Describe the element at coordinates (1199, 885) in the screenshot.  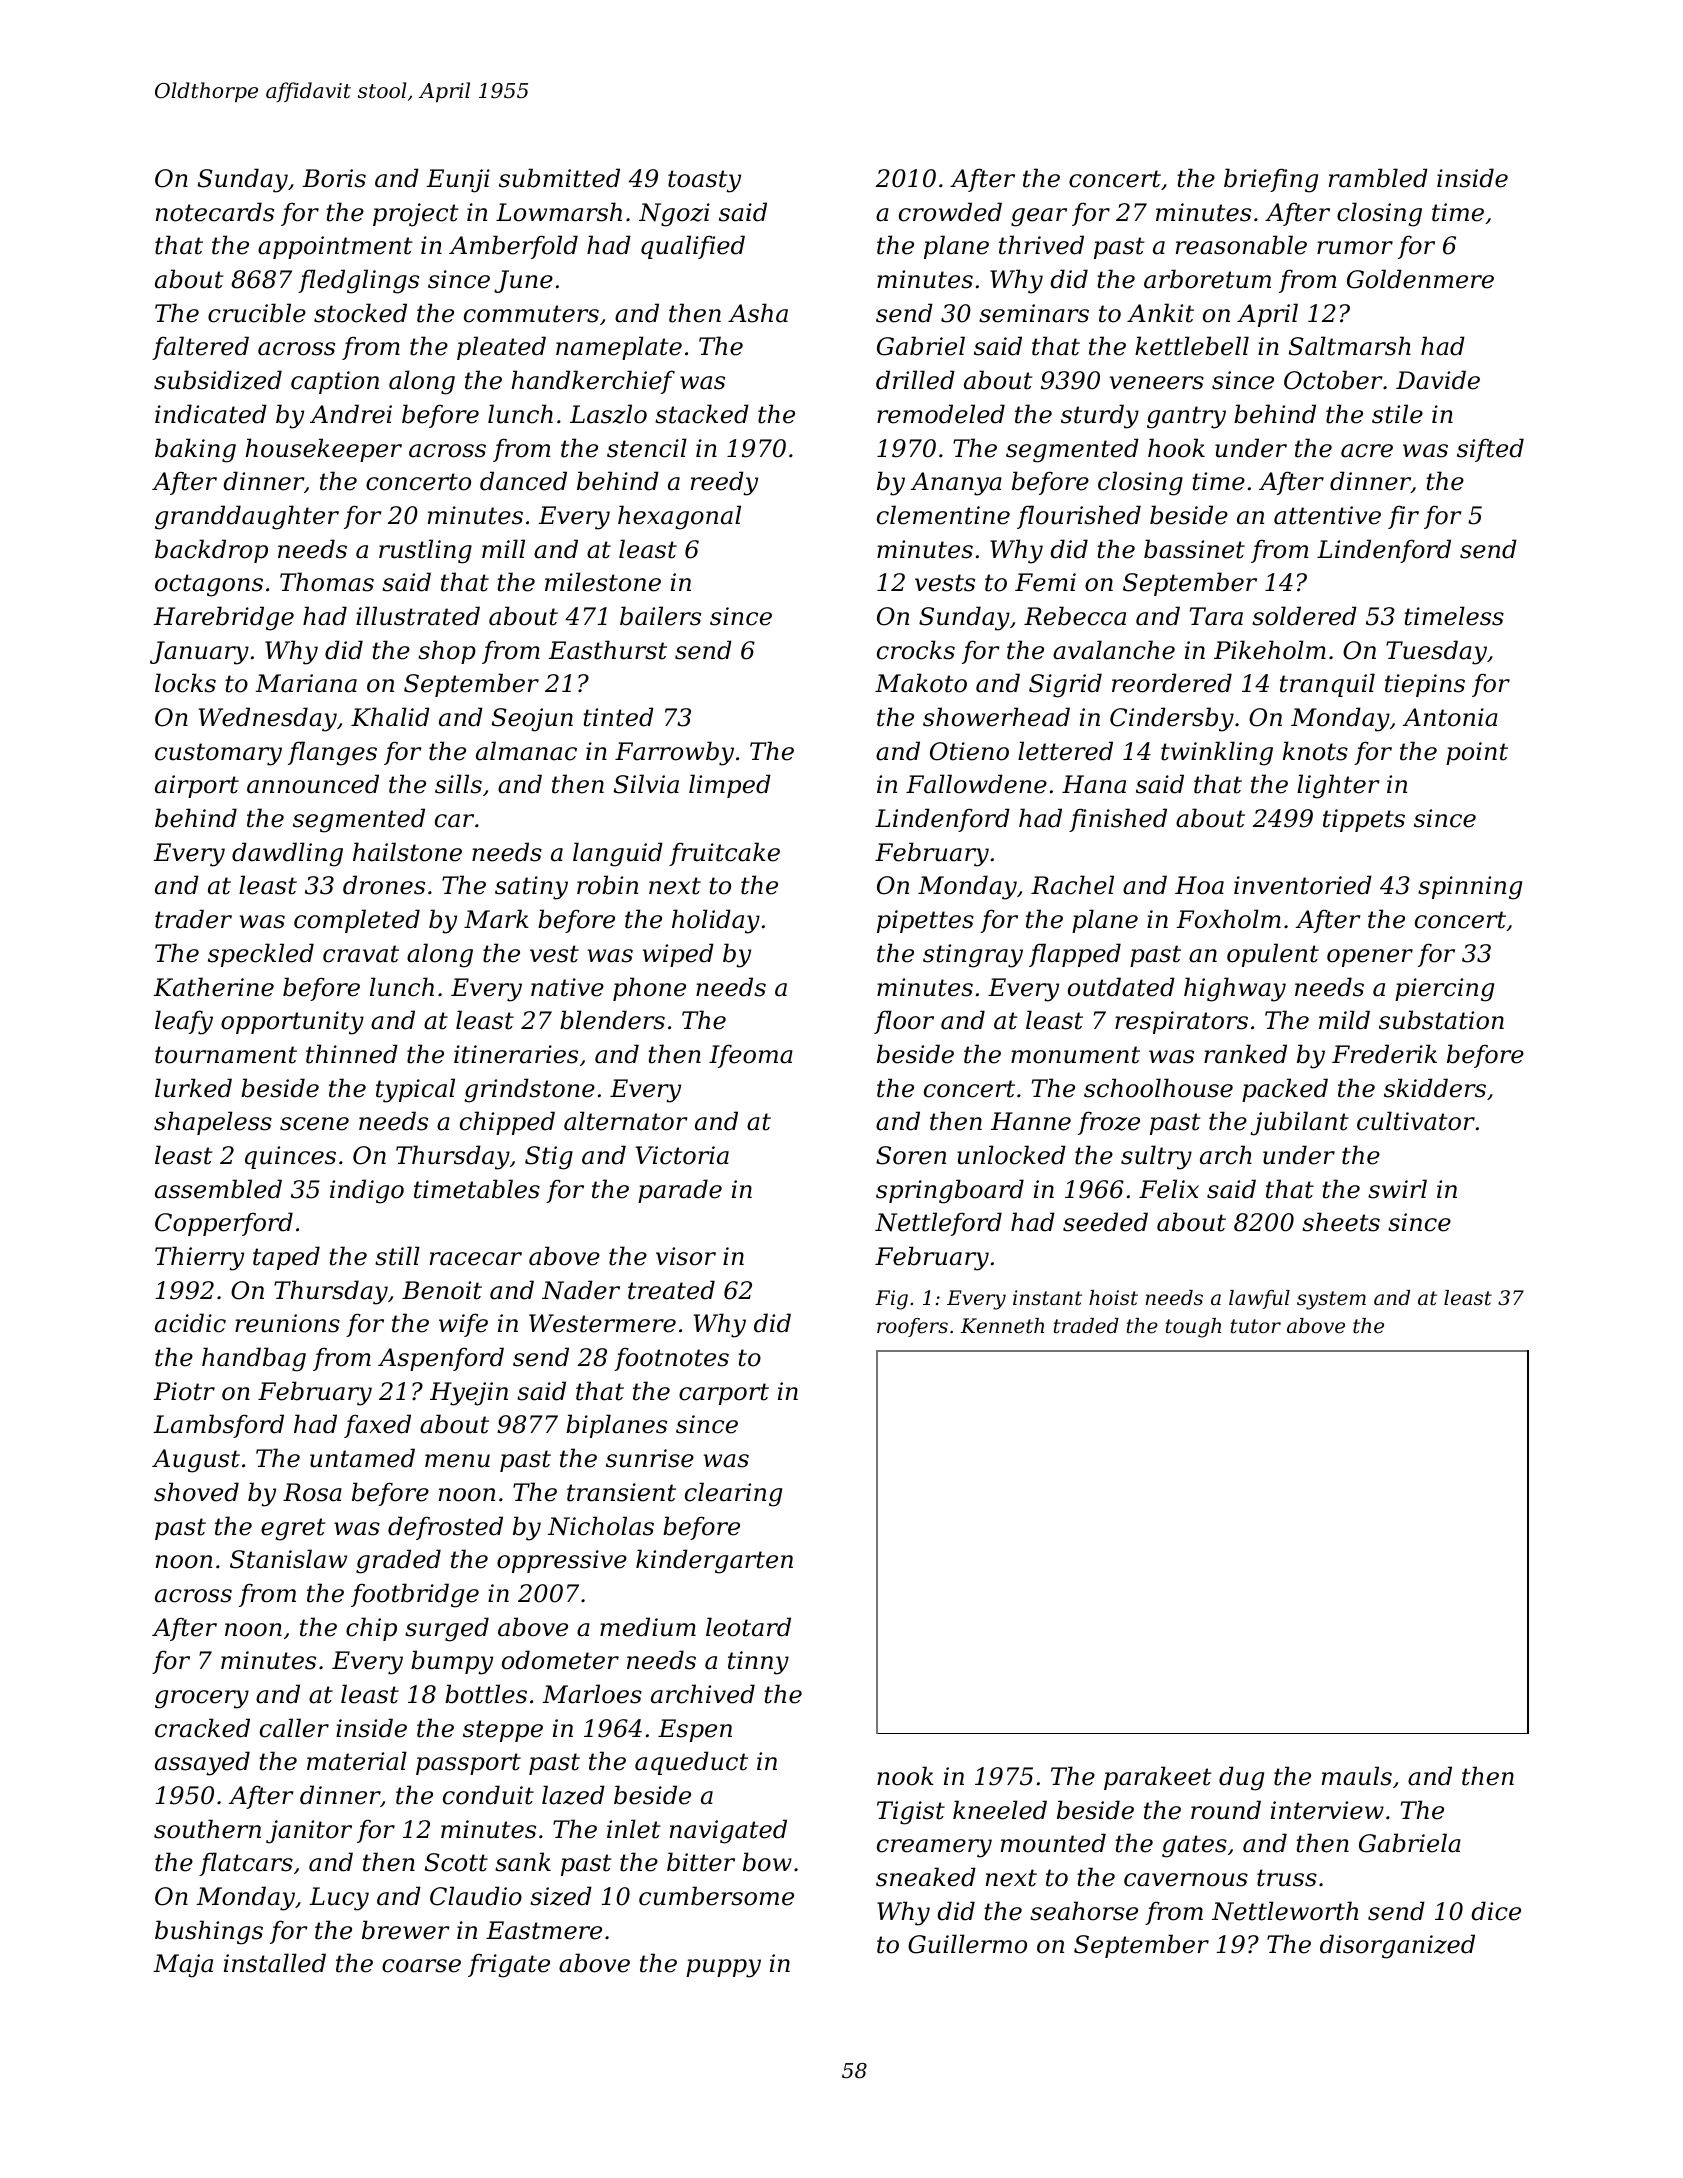
I see `Hoa` at that location.
